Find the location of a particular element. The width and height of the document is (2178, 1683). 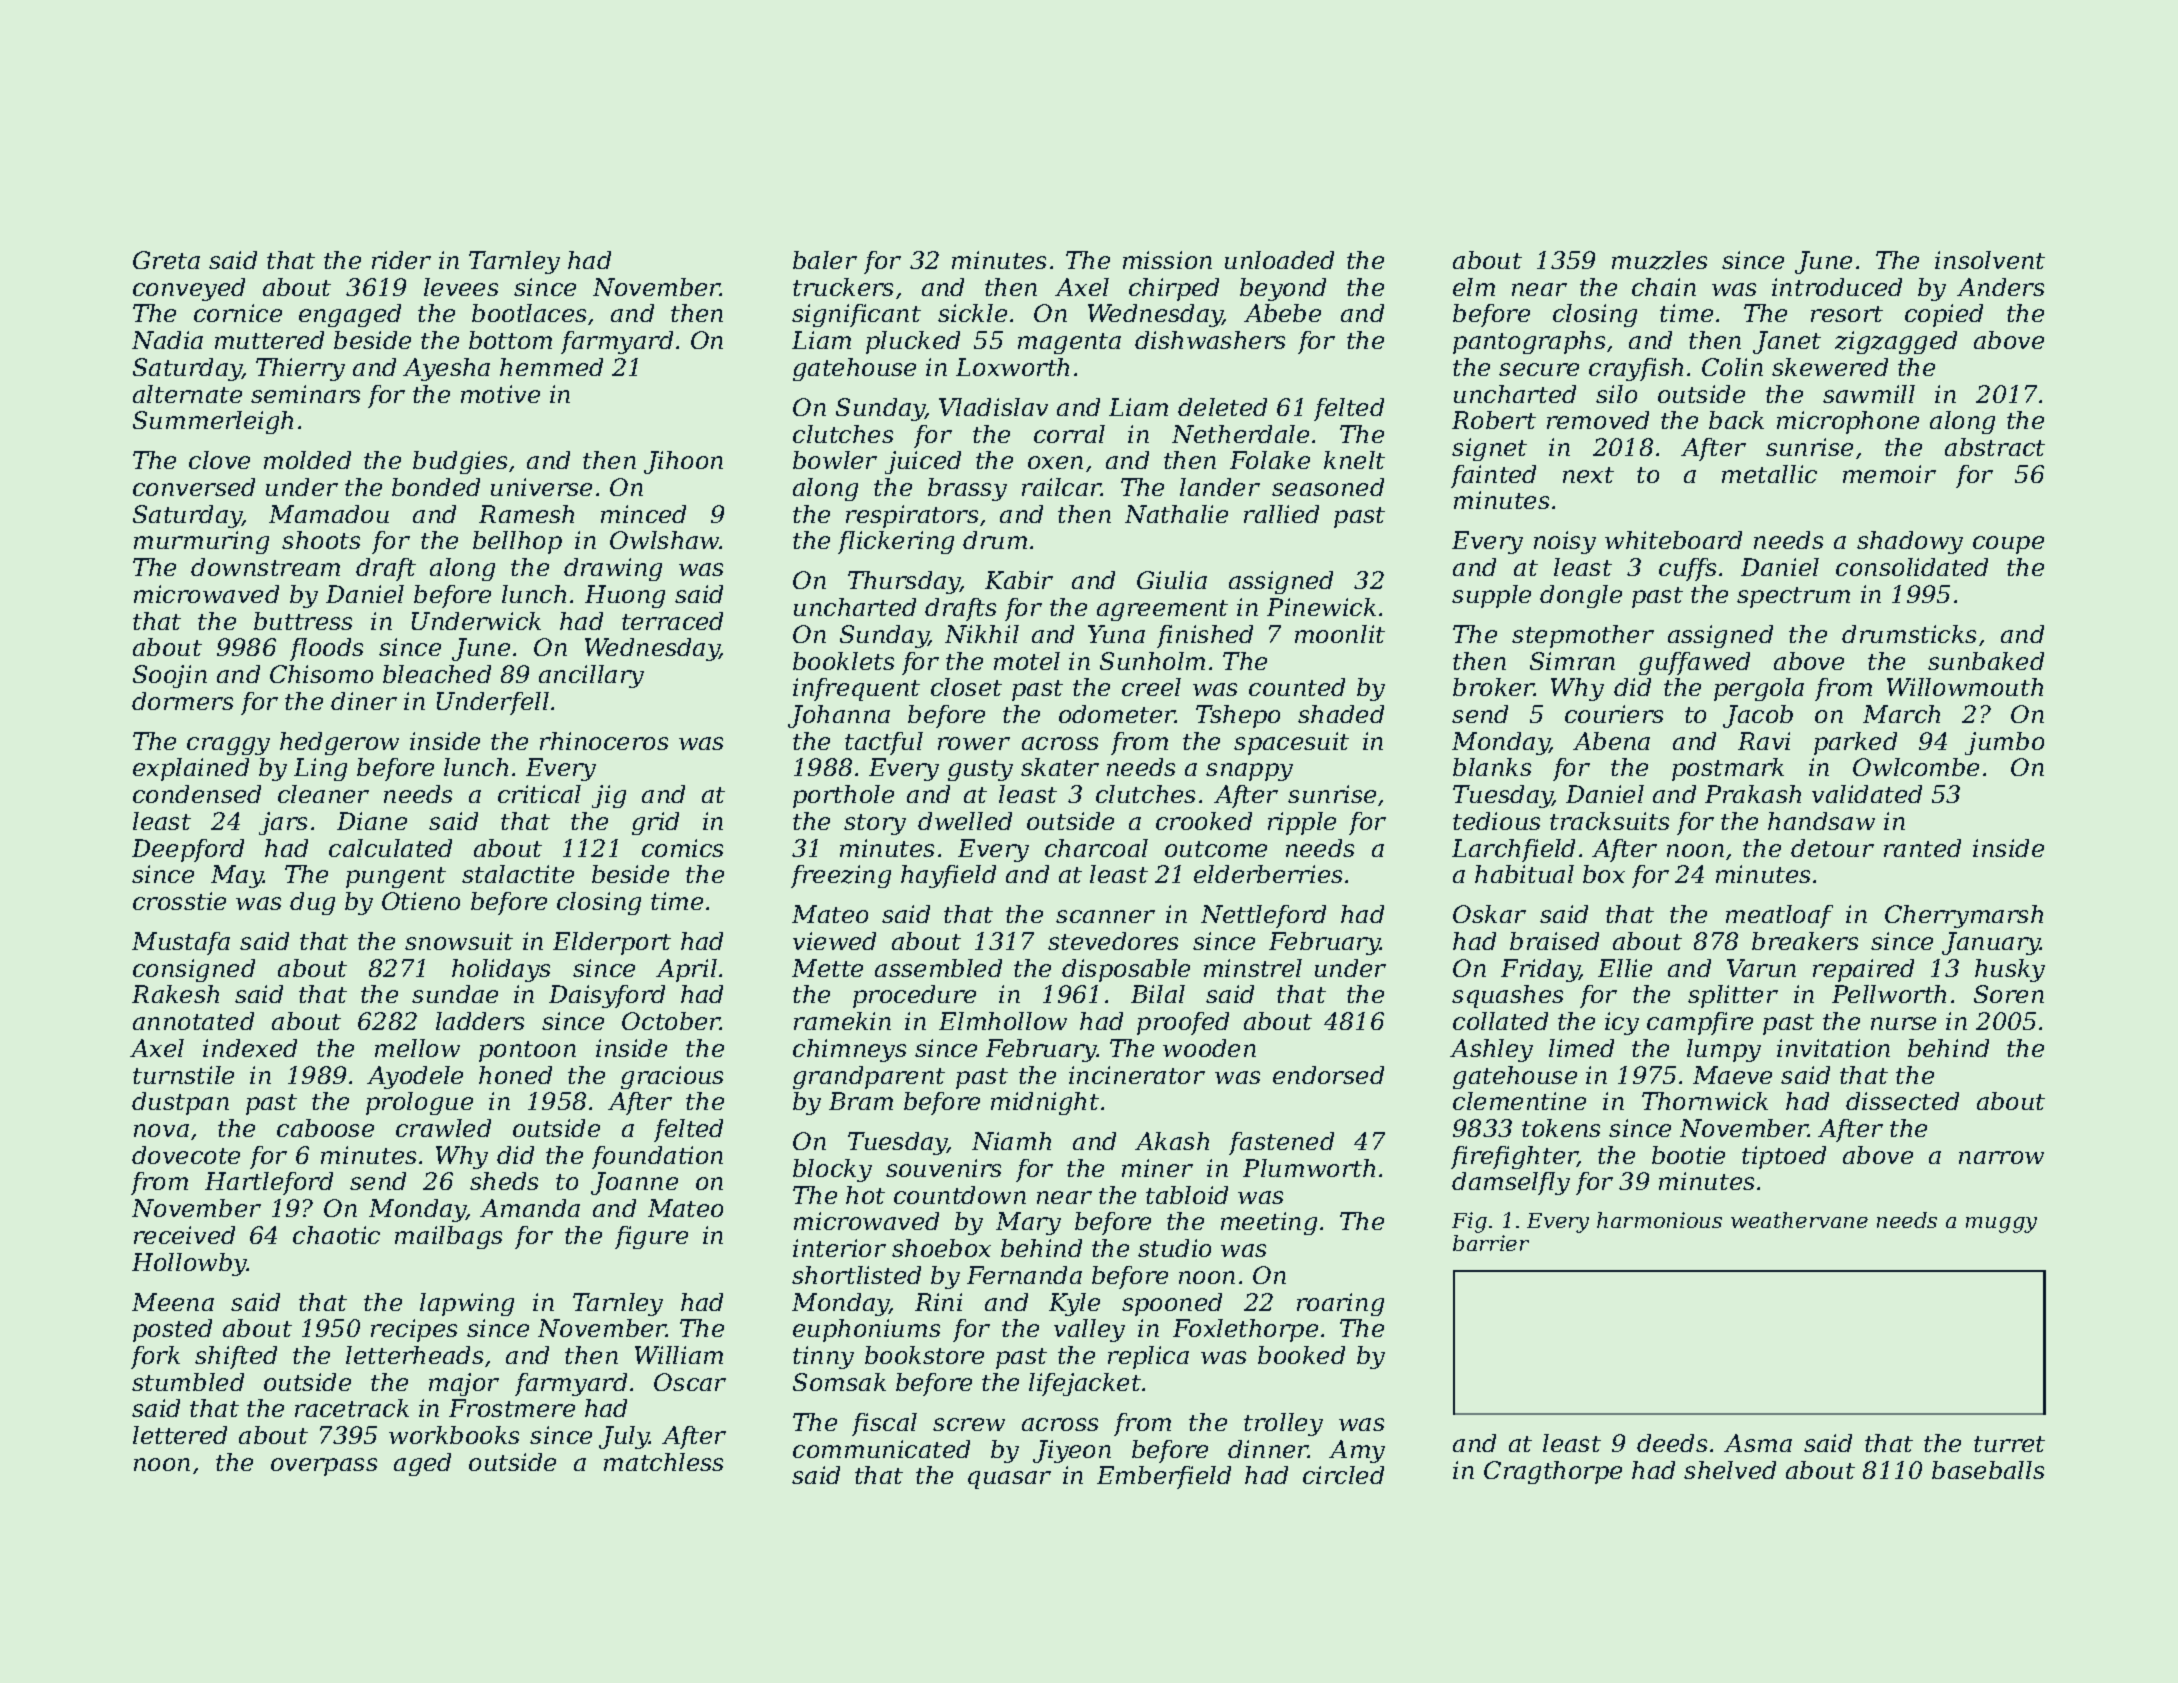

Soren is located at coordinates (2009, 994).
